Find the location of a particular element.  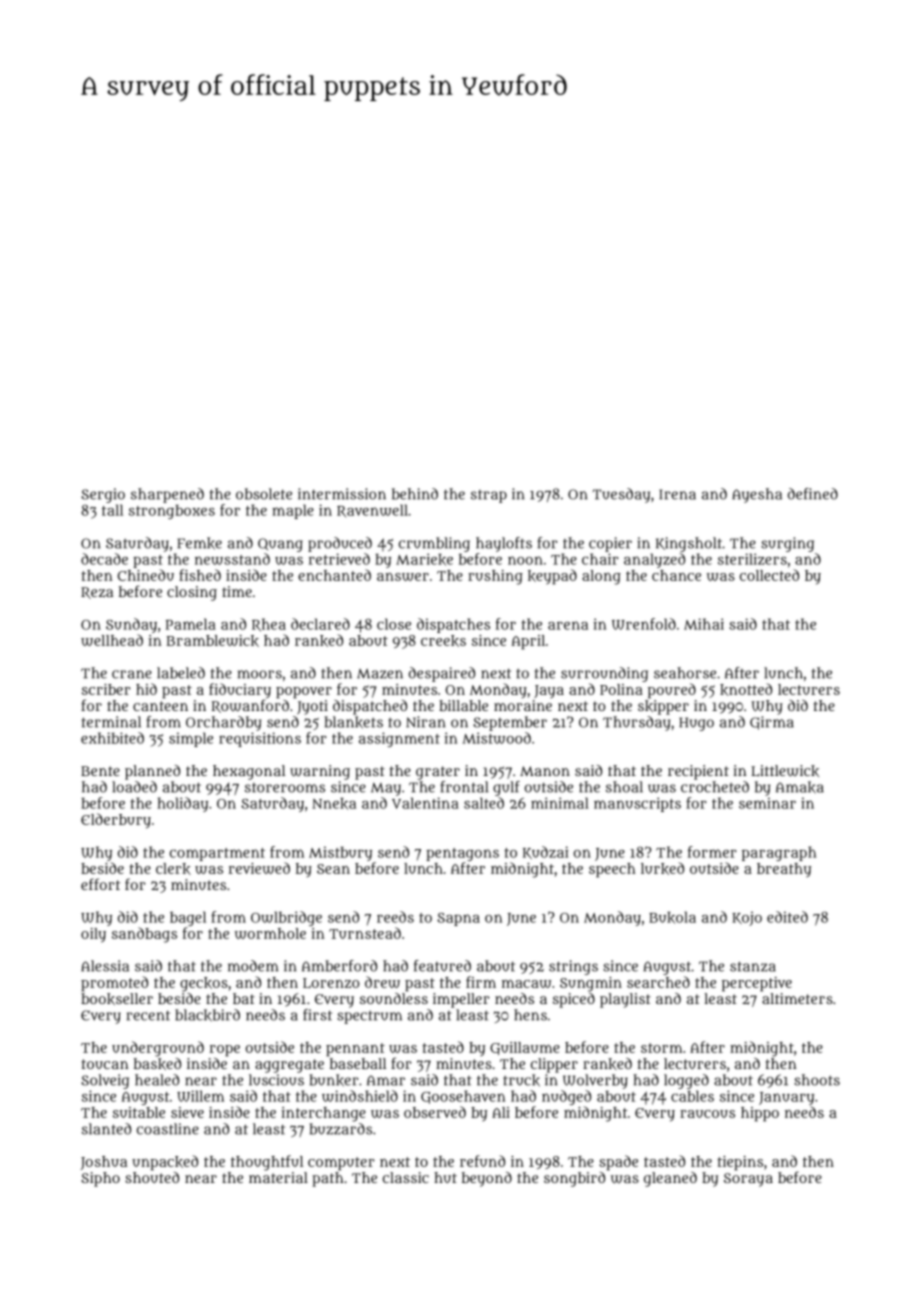

noon is located at coordinates (525, 560).
